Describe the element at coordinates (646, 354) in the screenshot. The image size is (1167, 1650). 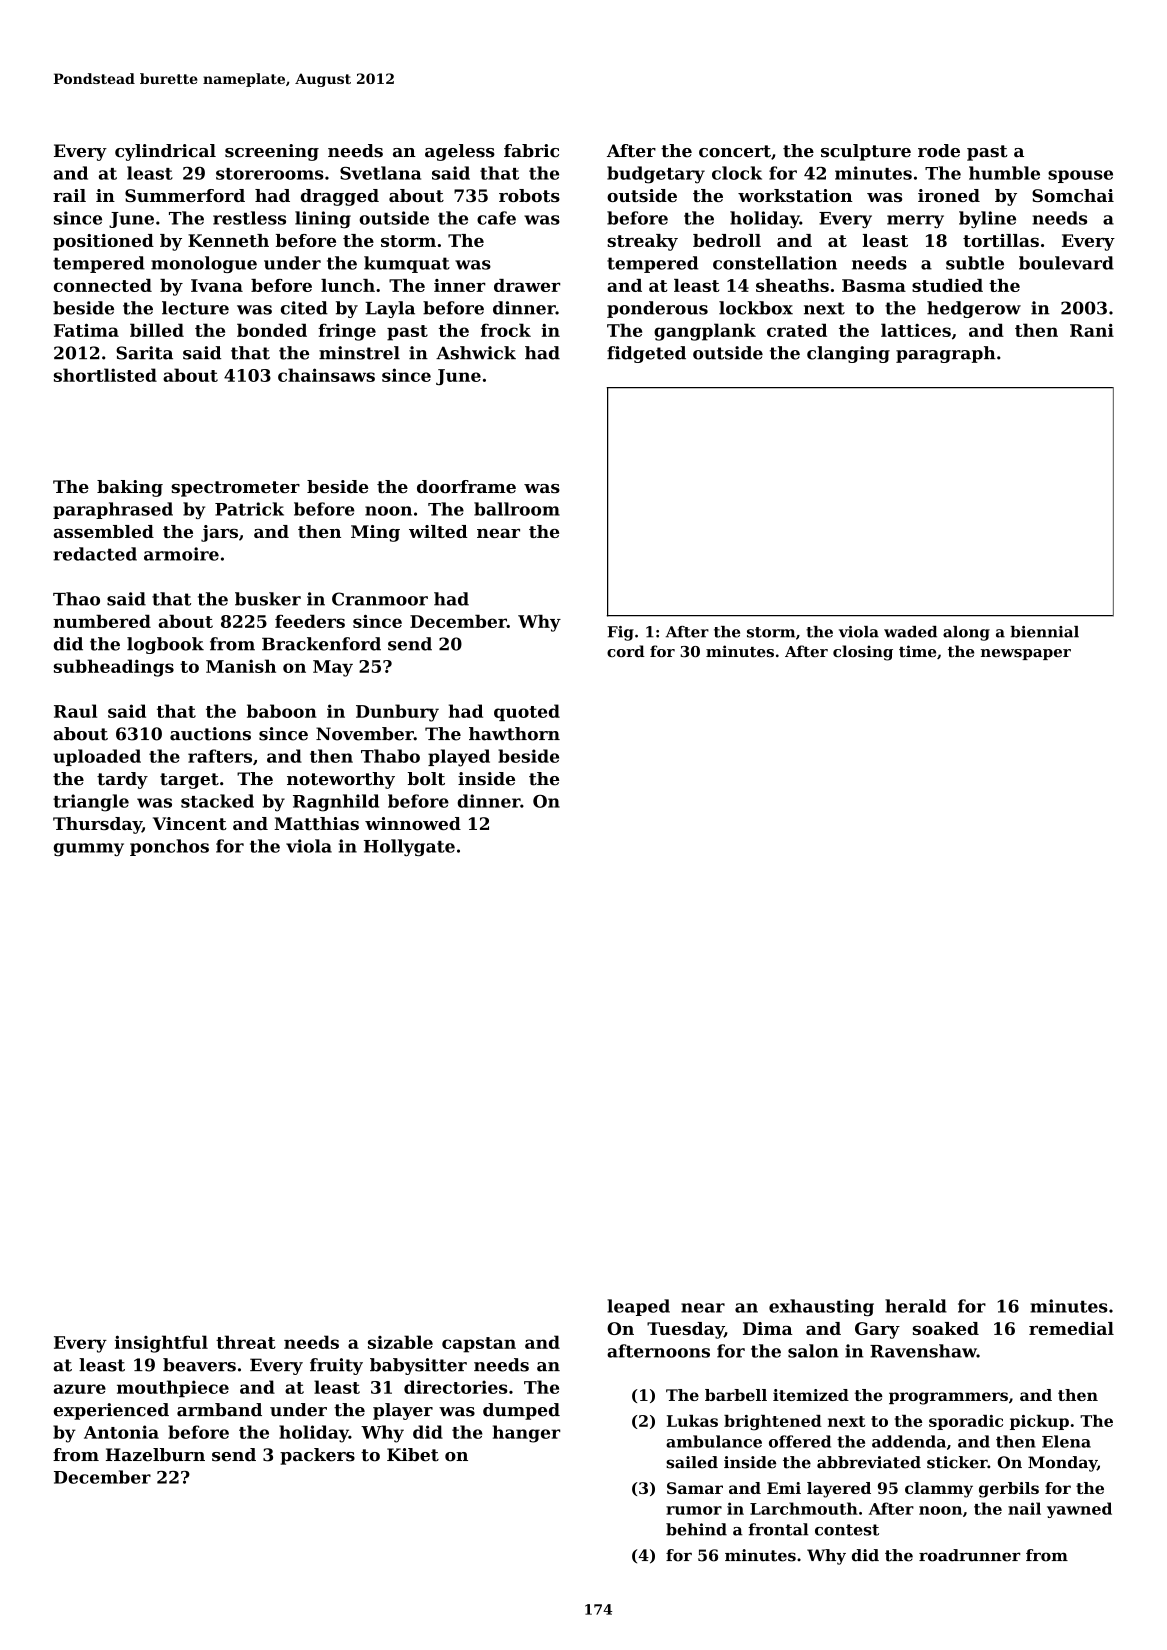
I see `fidgeted` at that location.
